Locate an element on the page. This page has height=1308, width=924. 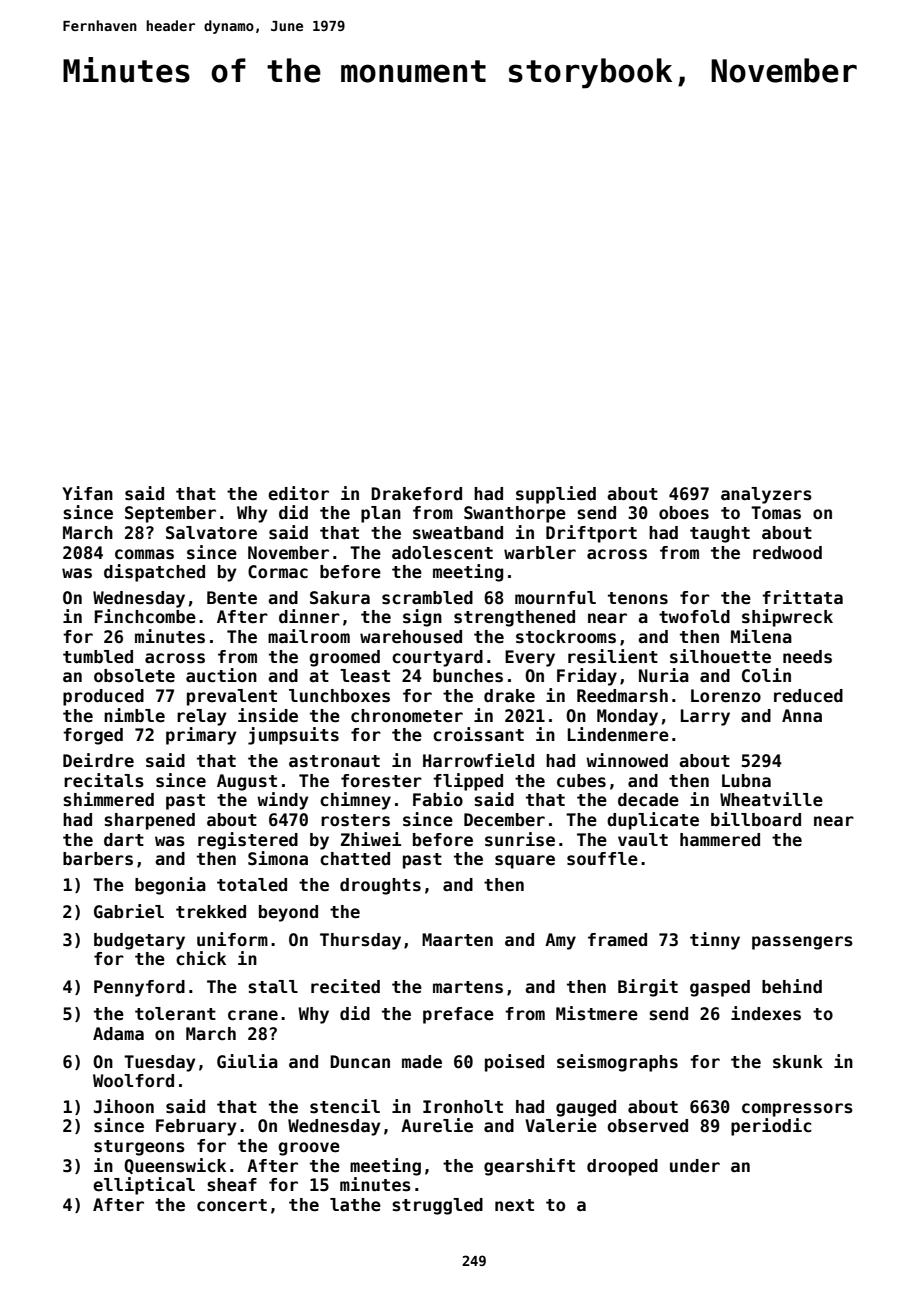
cubes is located at coordinates (581, 781).
